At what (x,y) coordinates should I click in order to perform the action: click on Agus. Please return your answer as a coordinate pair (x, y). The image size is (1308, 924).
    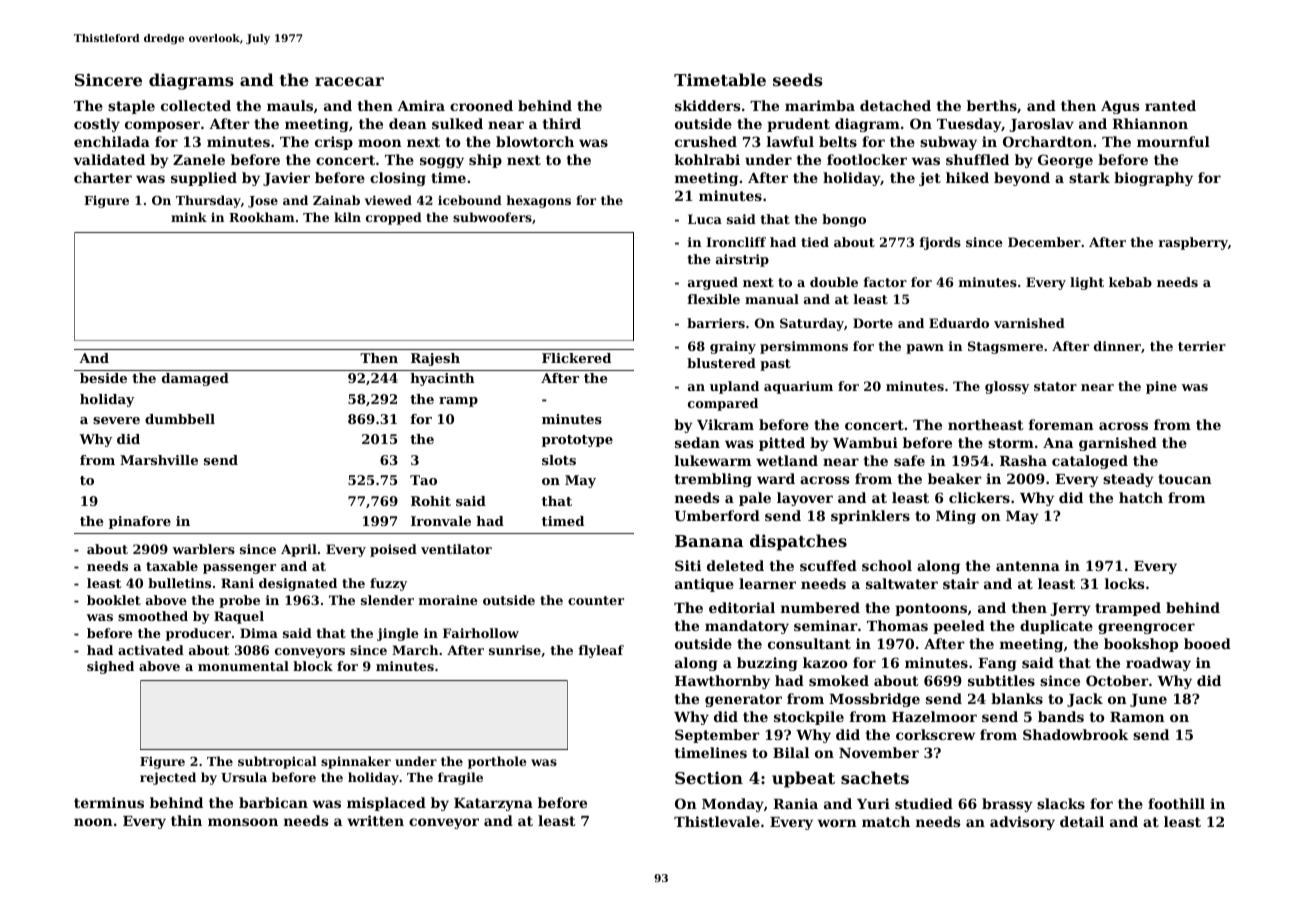
    Looking at the image, I should click on (1120, 107).
